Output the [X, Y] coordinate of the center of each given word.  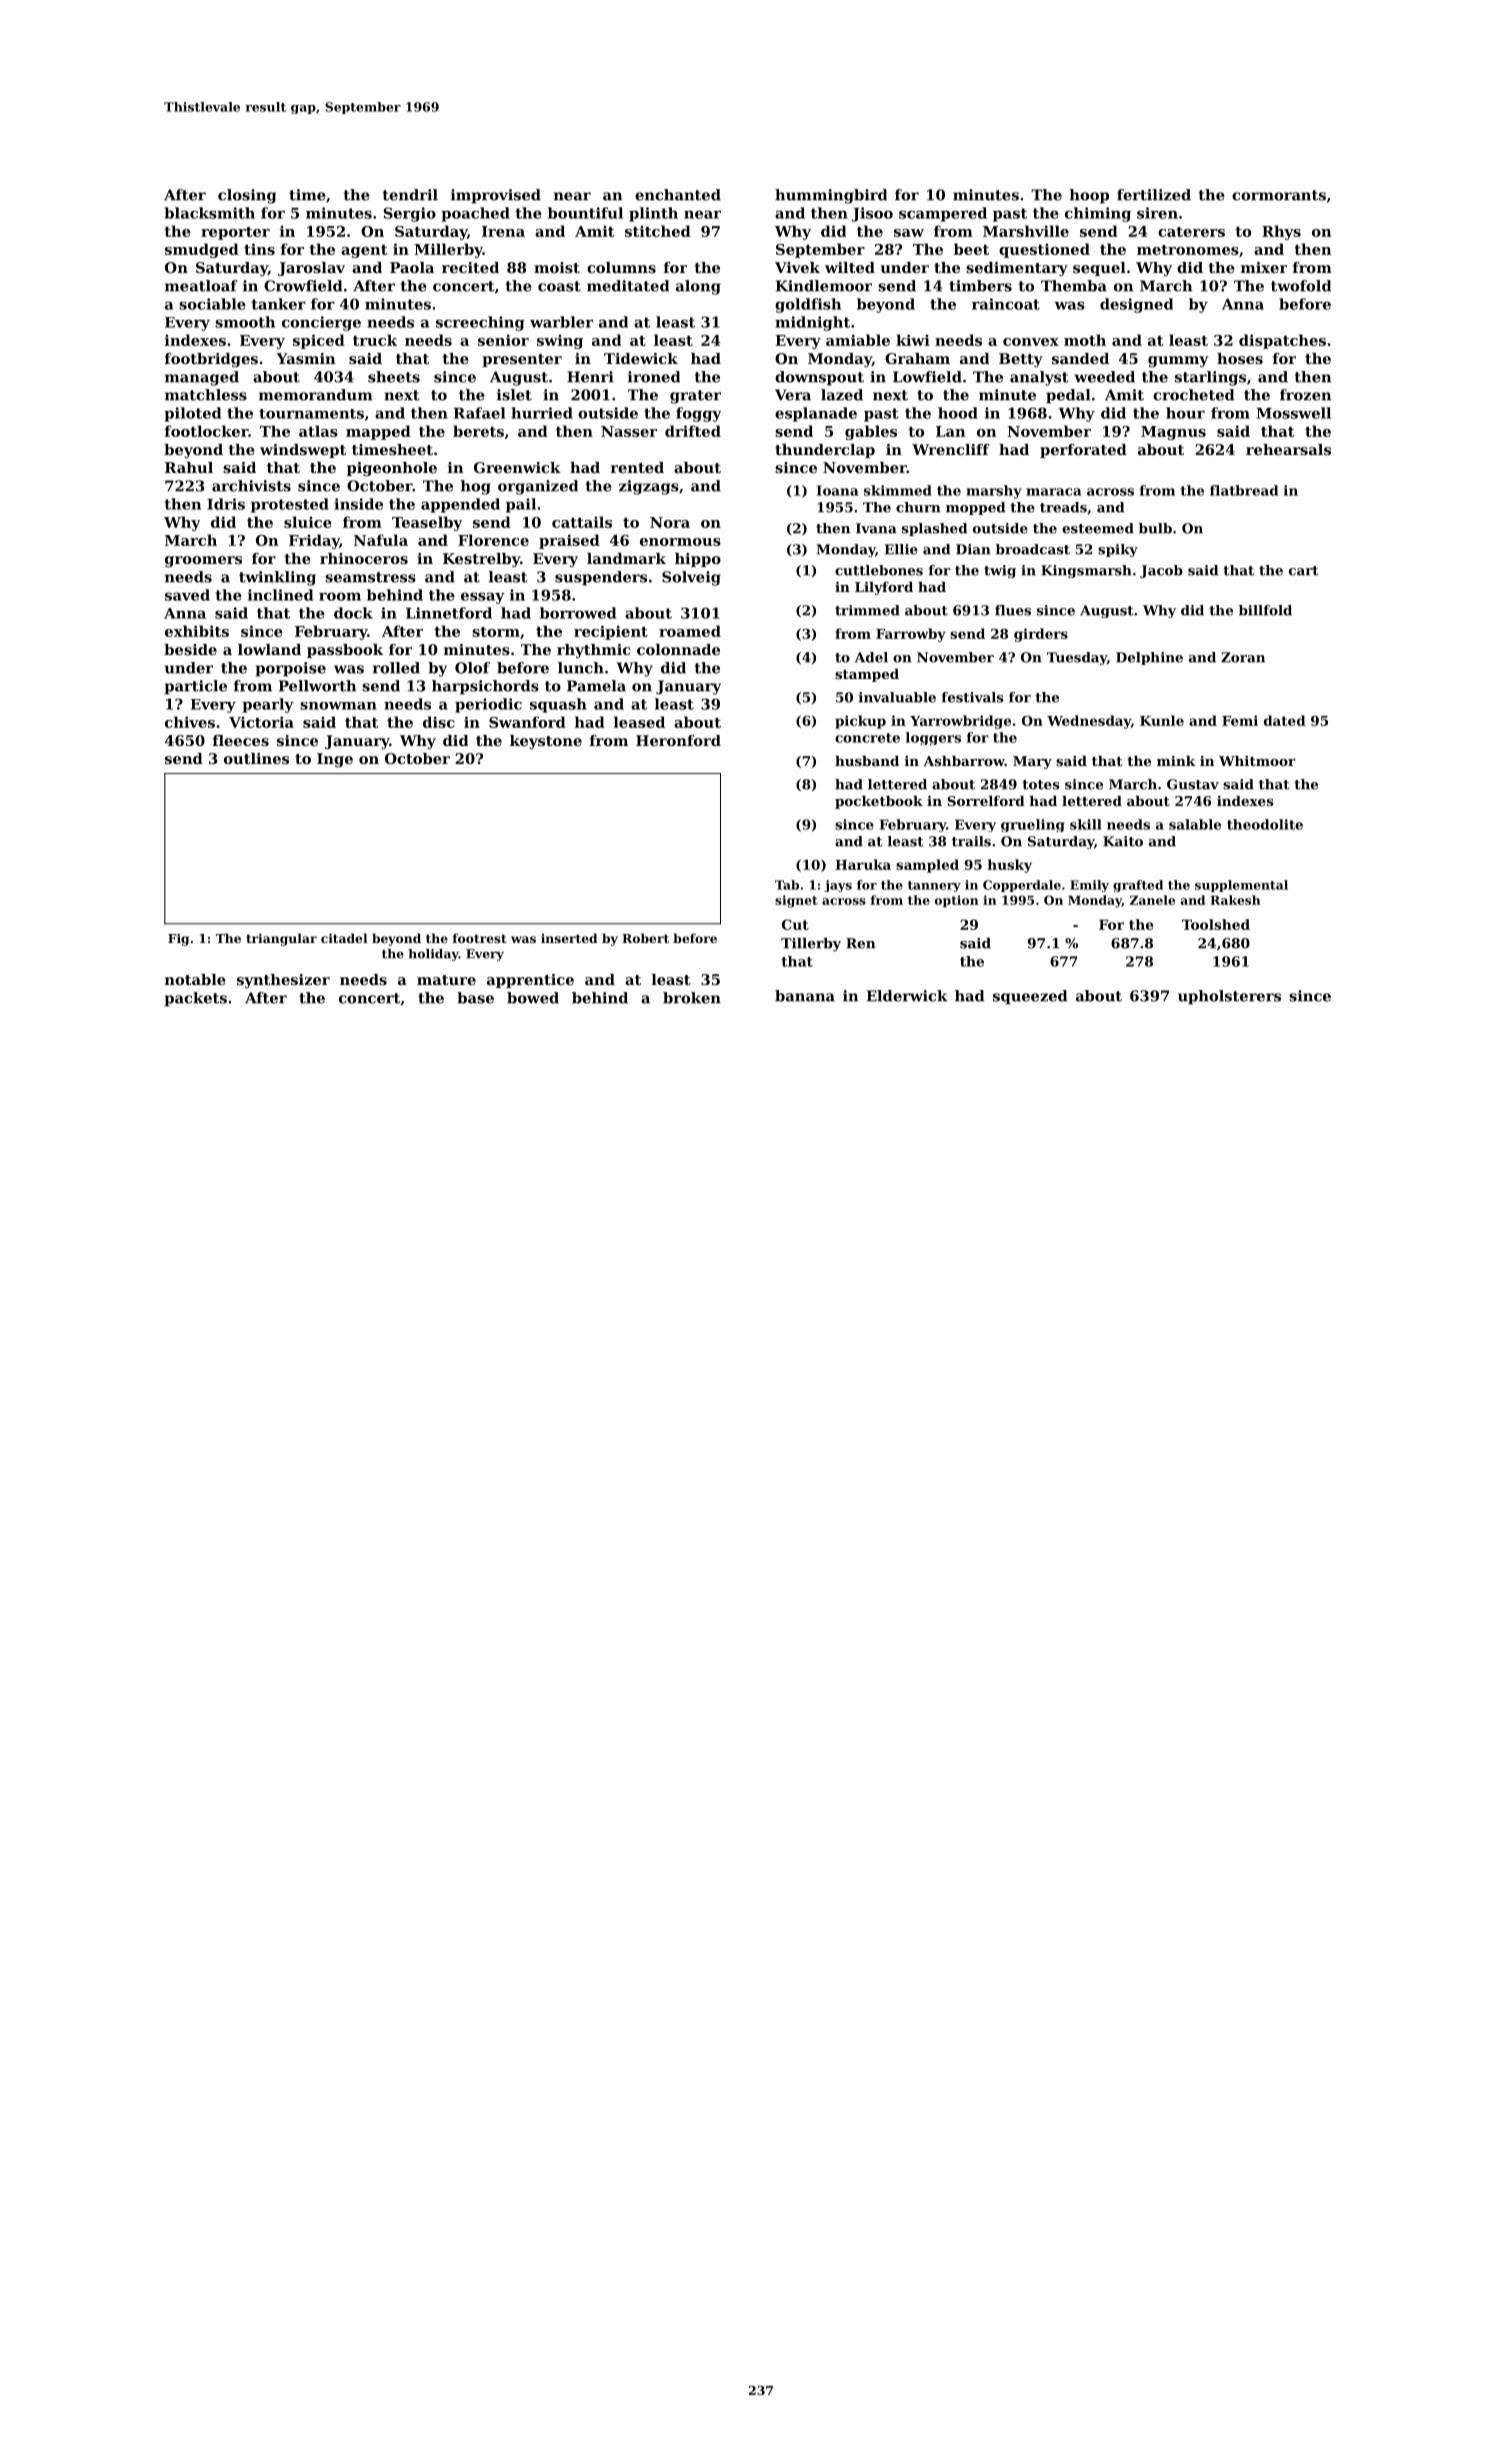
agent [364, 251]
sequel [1099, 269]
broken [692, 998]
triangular [281, 939]
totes [1040, 785]
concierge [321, 323]
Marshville [1026, 231]
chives [190, 722]
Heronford [678, 740]
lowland [269, 649]
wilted [850, 267]
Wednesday [1089, 722]
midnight [812, 323]
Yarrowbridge [960, 722]
